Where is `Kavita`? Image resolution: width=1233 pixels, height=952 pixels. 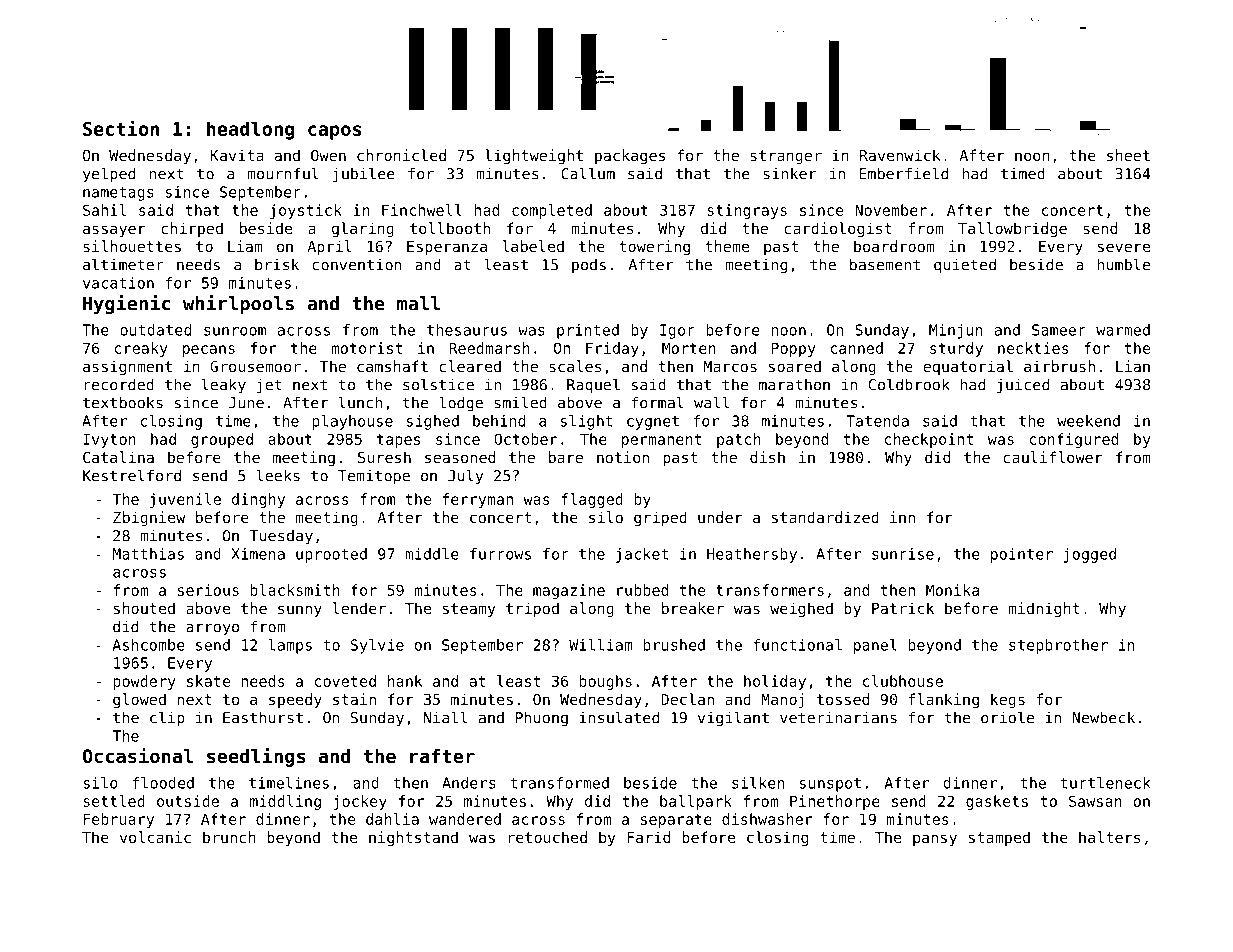 Kavita is located at coordinates (237, 155).
